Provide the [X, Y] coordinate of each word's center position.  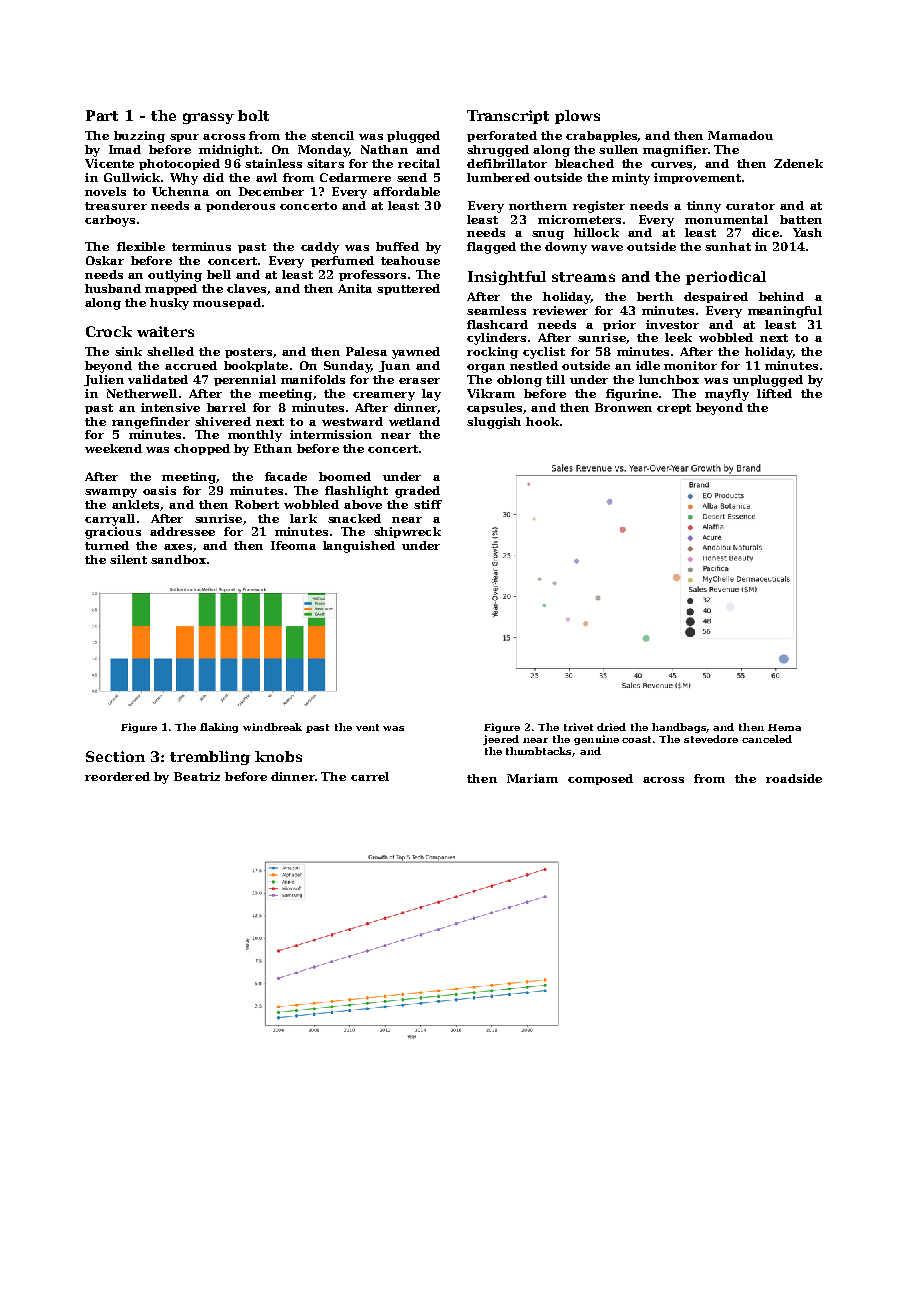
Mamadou [740, 135]
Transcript [508, 117]
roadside [794, 778]
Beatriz [197, 776]
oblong [519, 381]
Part [102, 115]
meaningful [785, 312]
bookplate [256, 366]
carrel [370, 776]
